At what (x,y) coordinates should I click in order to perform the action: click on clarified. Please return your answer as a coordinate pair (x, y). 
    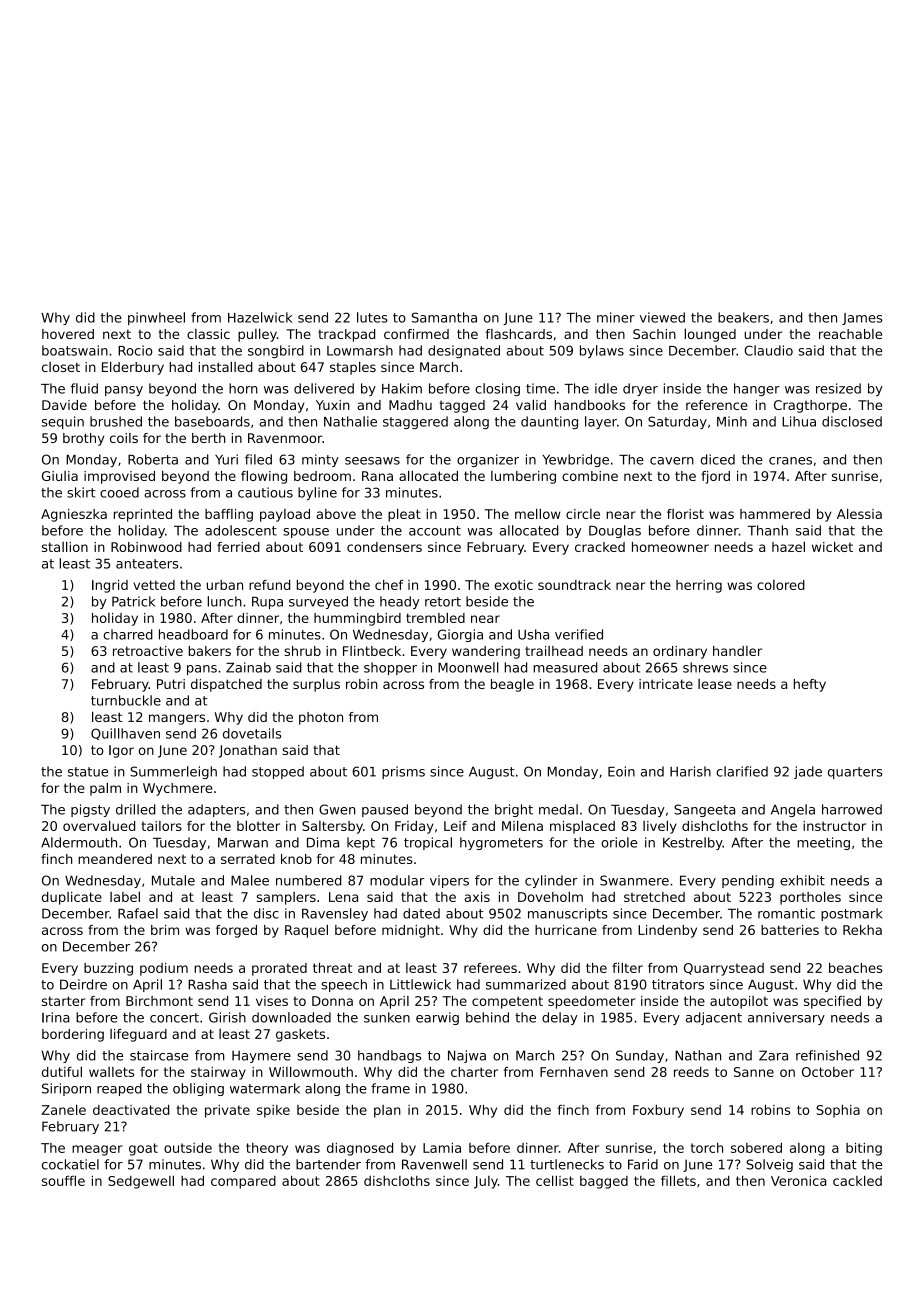
    Looking at the image, I should click on (742, 771).
